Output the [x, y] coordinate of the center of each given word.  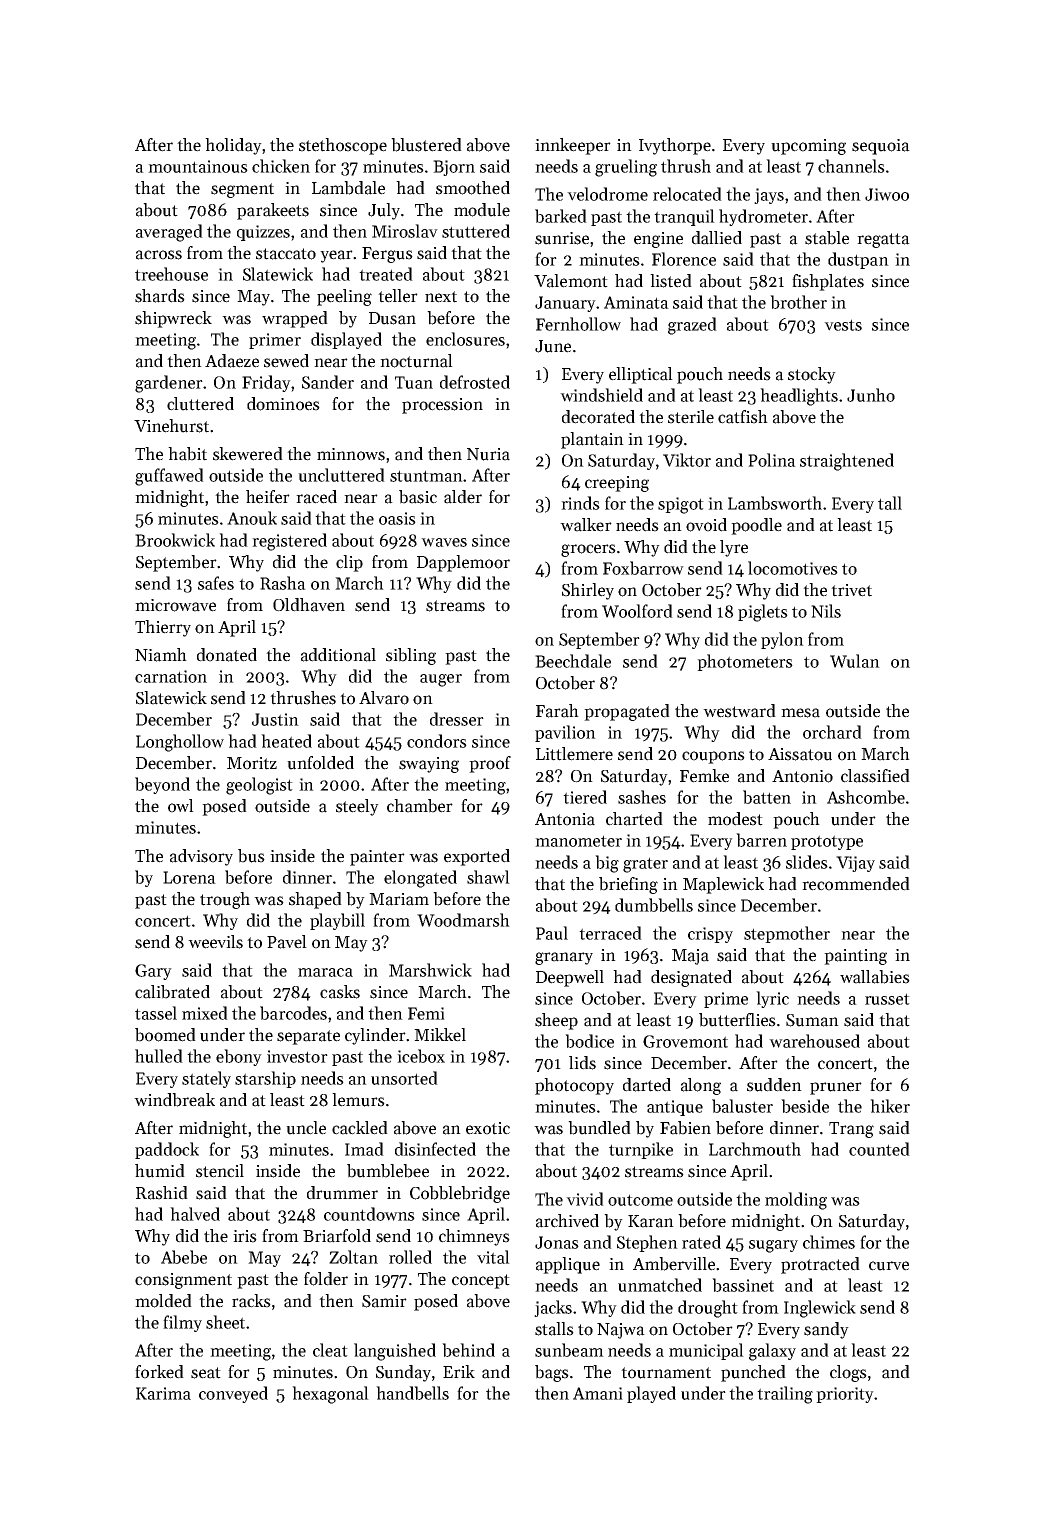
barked [561, 216]
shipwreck [173, 319]
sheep [556, 1021]
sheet [225, 1322]
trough [225, 900]
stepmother [787, 934]
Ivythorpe [675, 146]
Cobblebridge [460, 1194]
